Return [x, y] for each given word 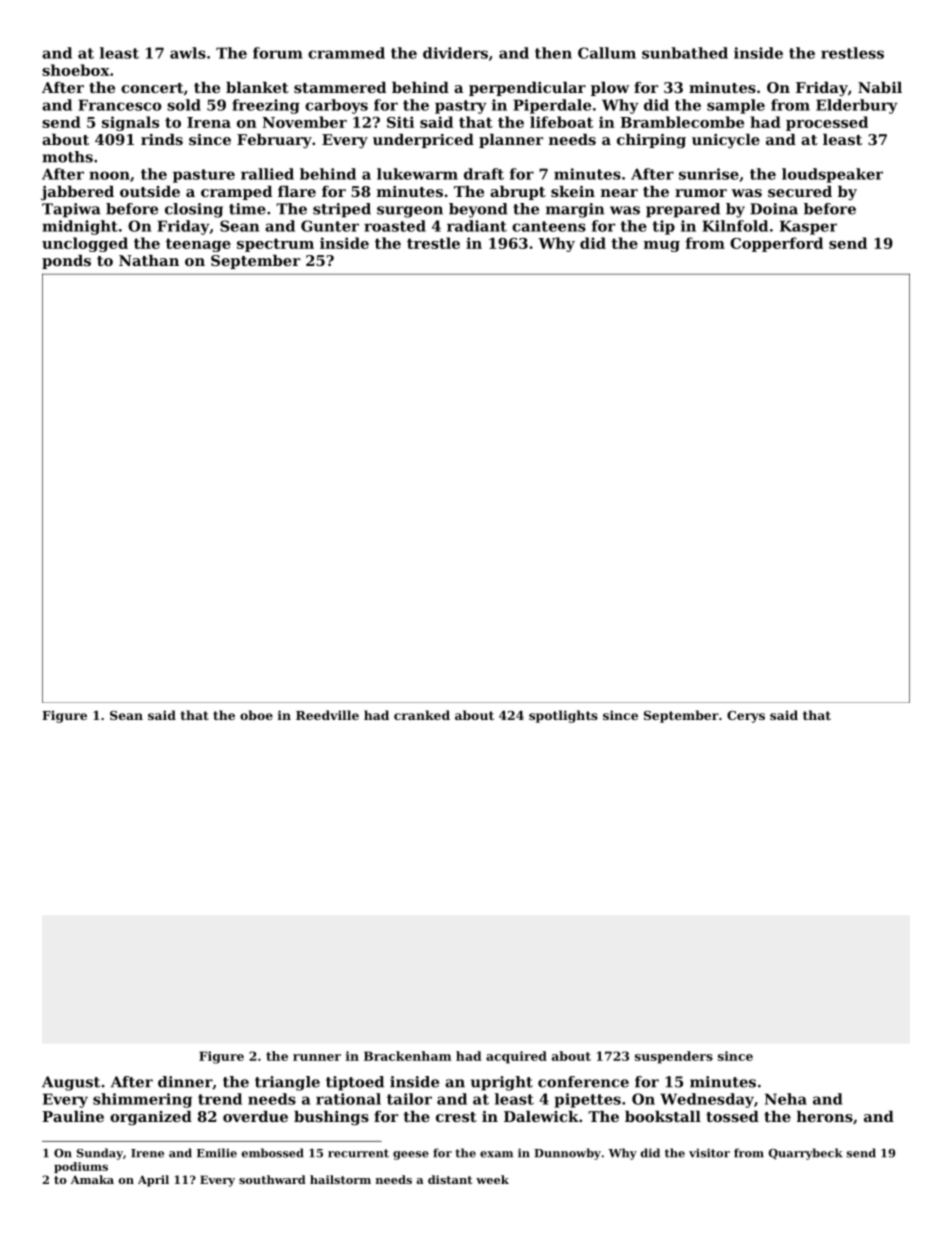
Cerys [746, 717]
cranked [422, 715]
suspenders [674, 1057]
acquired [516, 1057]
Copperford [776, 244]
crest [456, 1117]
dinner [185, 1082]
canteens [549, 226]
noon [109, 175]
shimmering [142, 1100]
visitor [709, 1153]
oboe [256, 715]
